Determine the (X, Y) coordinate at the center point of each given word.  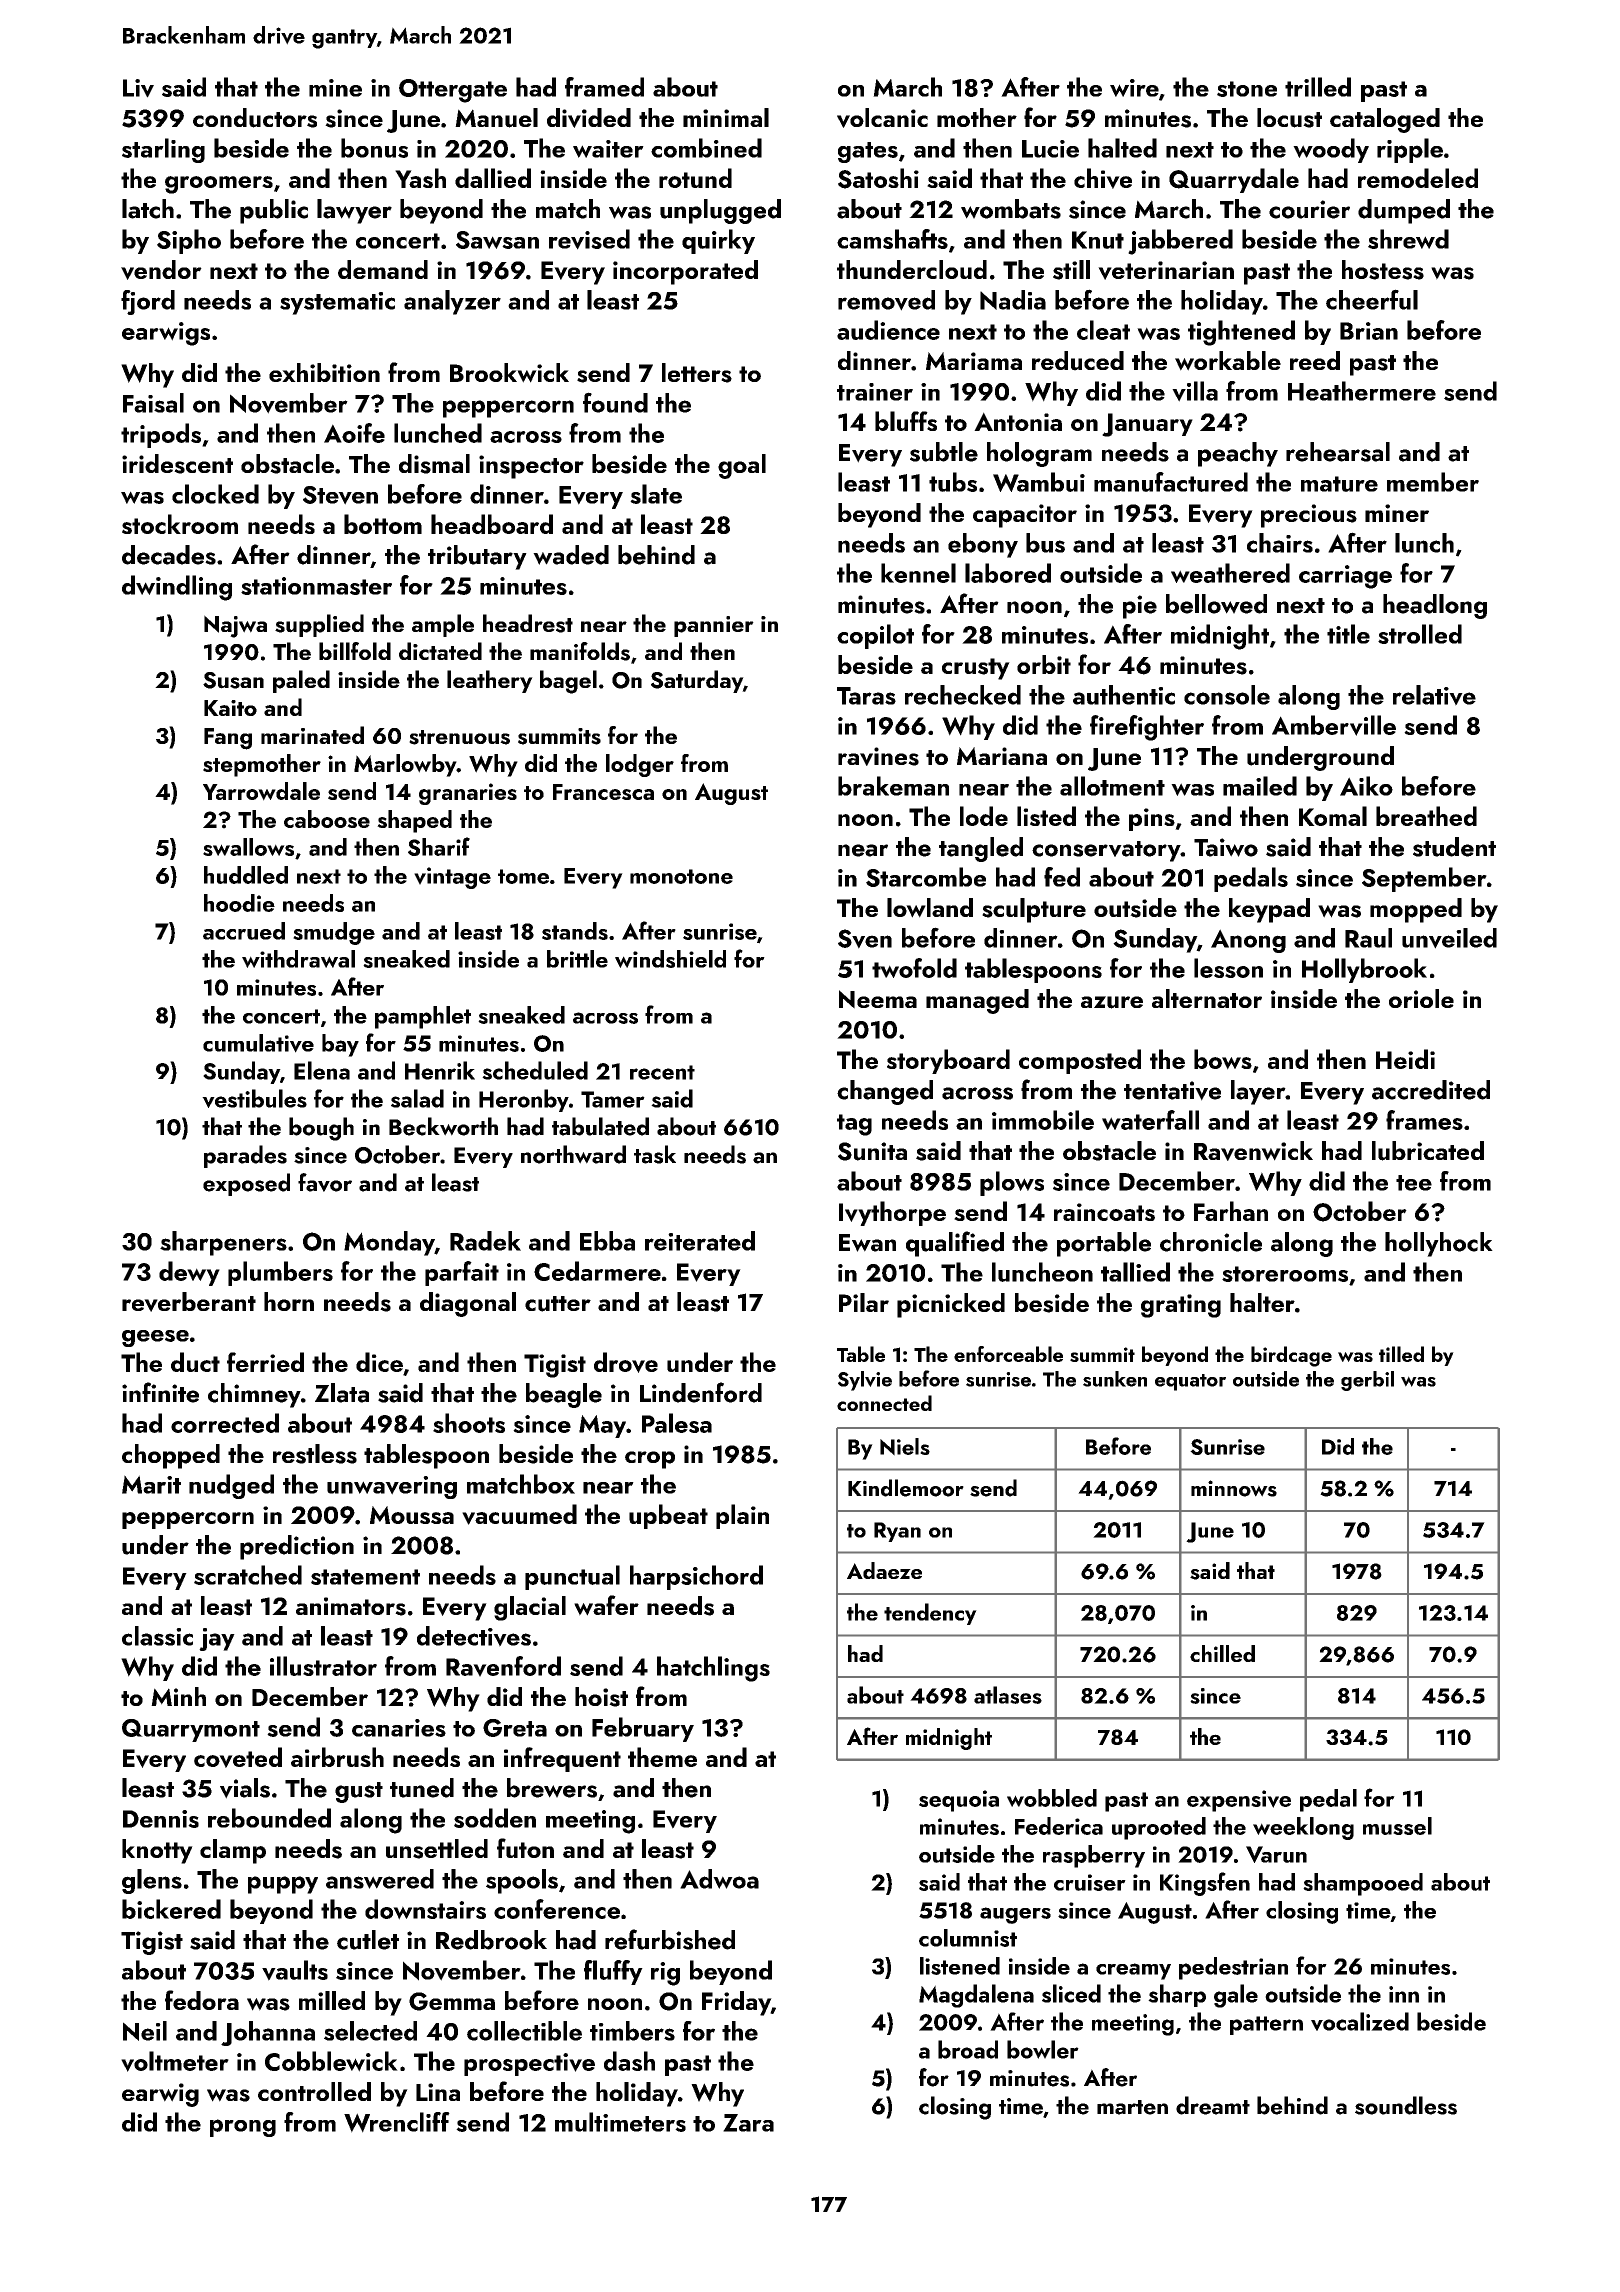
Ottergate (453, 91)
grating (1181, 1306)
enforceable (1008, 1354)
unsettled (437, 1849)
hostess (1383, 270)
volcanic (882, 118)
